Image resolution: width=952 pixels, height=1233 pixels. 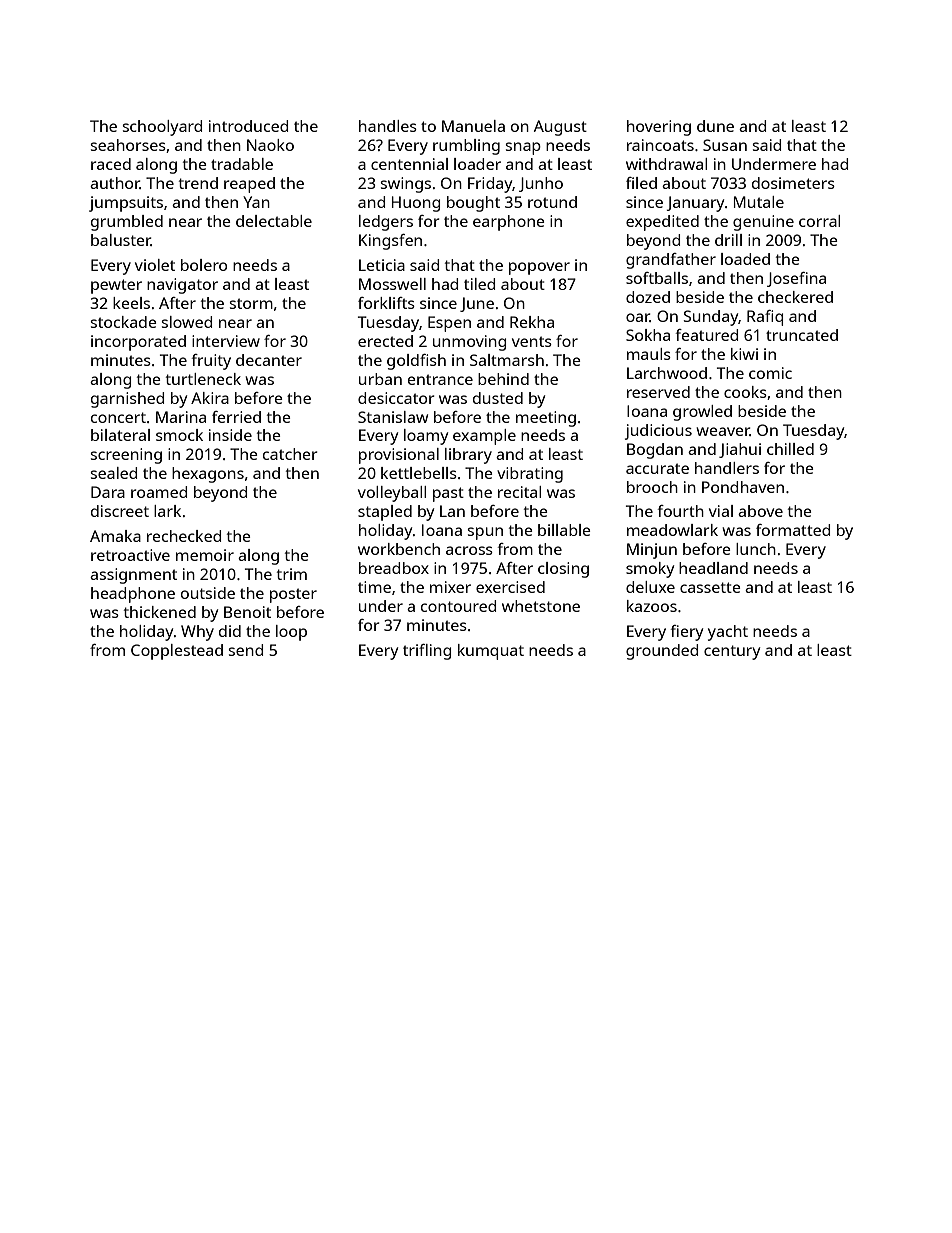 What do you see at coordinates (790, 449) in the image?
I see `chilled` at bounding box center [790, 449].
